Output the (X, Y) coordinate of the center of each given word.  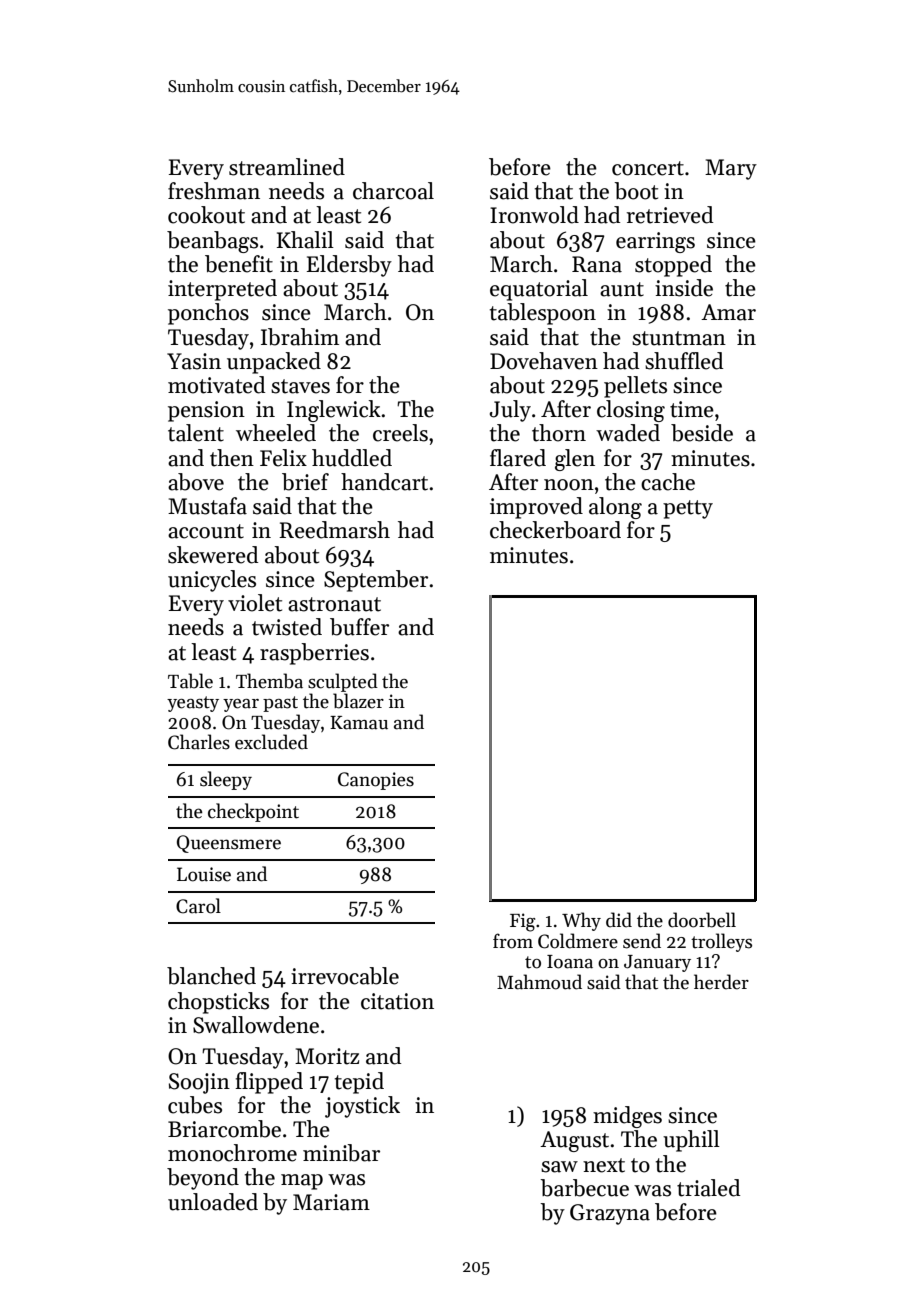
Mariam (331, 1202)
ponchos (208, 314)
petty (688, 509)
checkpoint (253, 812)
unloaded (213, 1202)
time (692, 409)
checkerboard (555, 530)
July (510, 411)
